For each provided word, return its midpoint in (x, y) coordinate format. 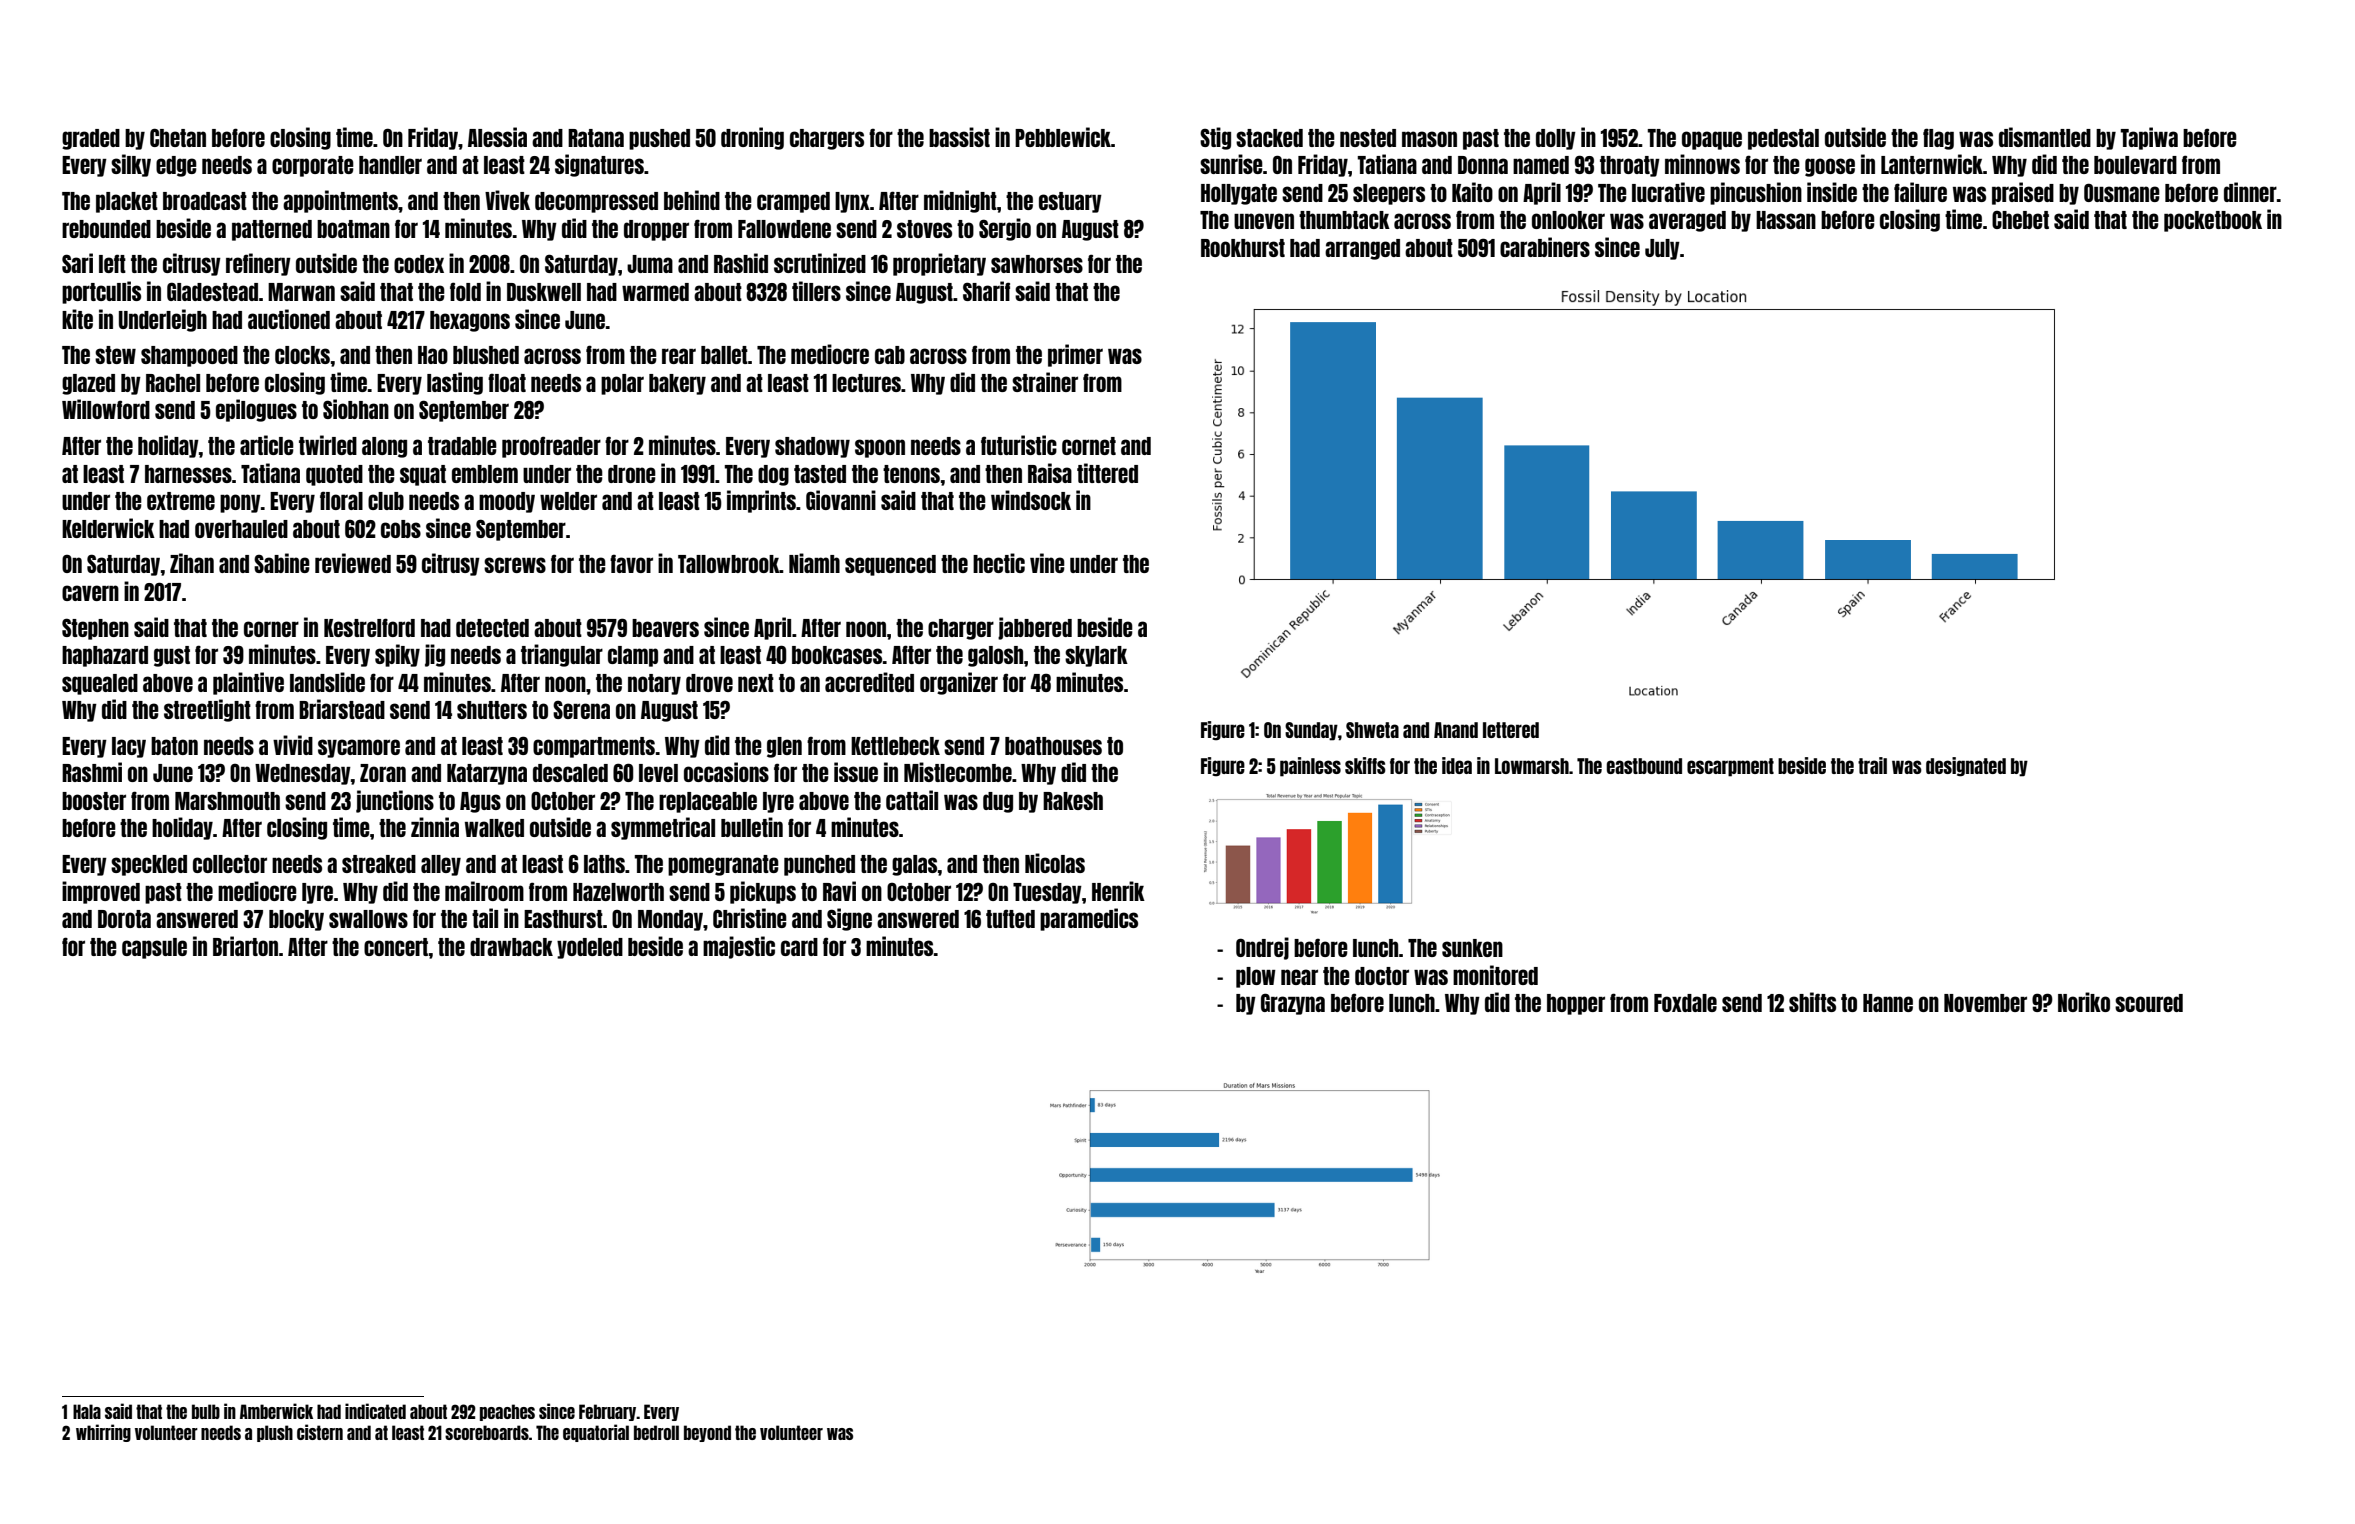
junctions (395, 801)
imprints (761, 501)
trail (1872, 765)
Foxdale (1685, 1003)
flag (1938, 139)
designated (1966, 767)
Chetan (178, 137)
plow (1256, 977)
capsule (154, 948)
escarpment (1730, 767)
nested (1368, 138)
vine (1047, 563)
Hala (87, 1411)
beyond (707, 1433)
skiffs (1365, 765)
